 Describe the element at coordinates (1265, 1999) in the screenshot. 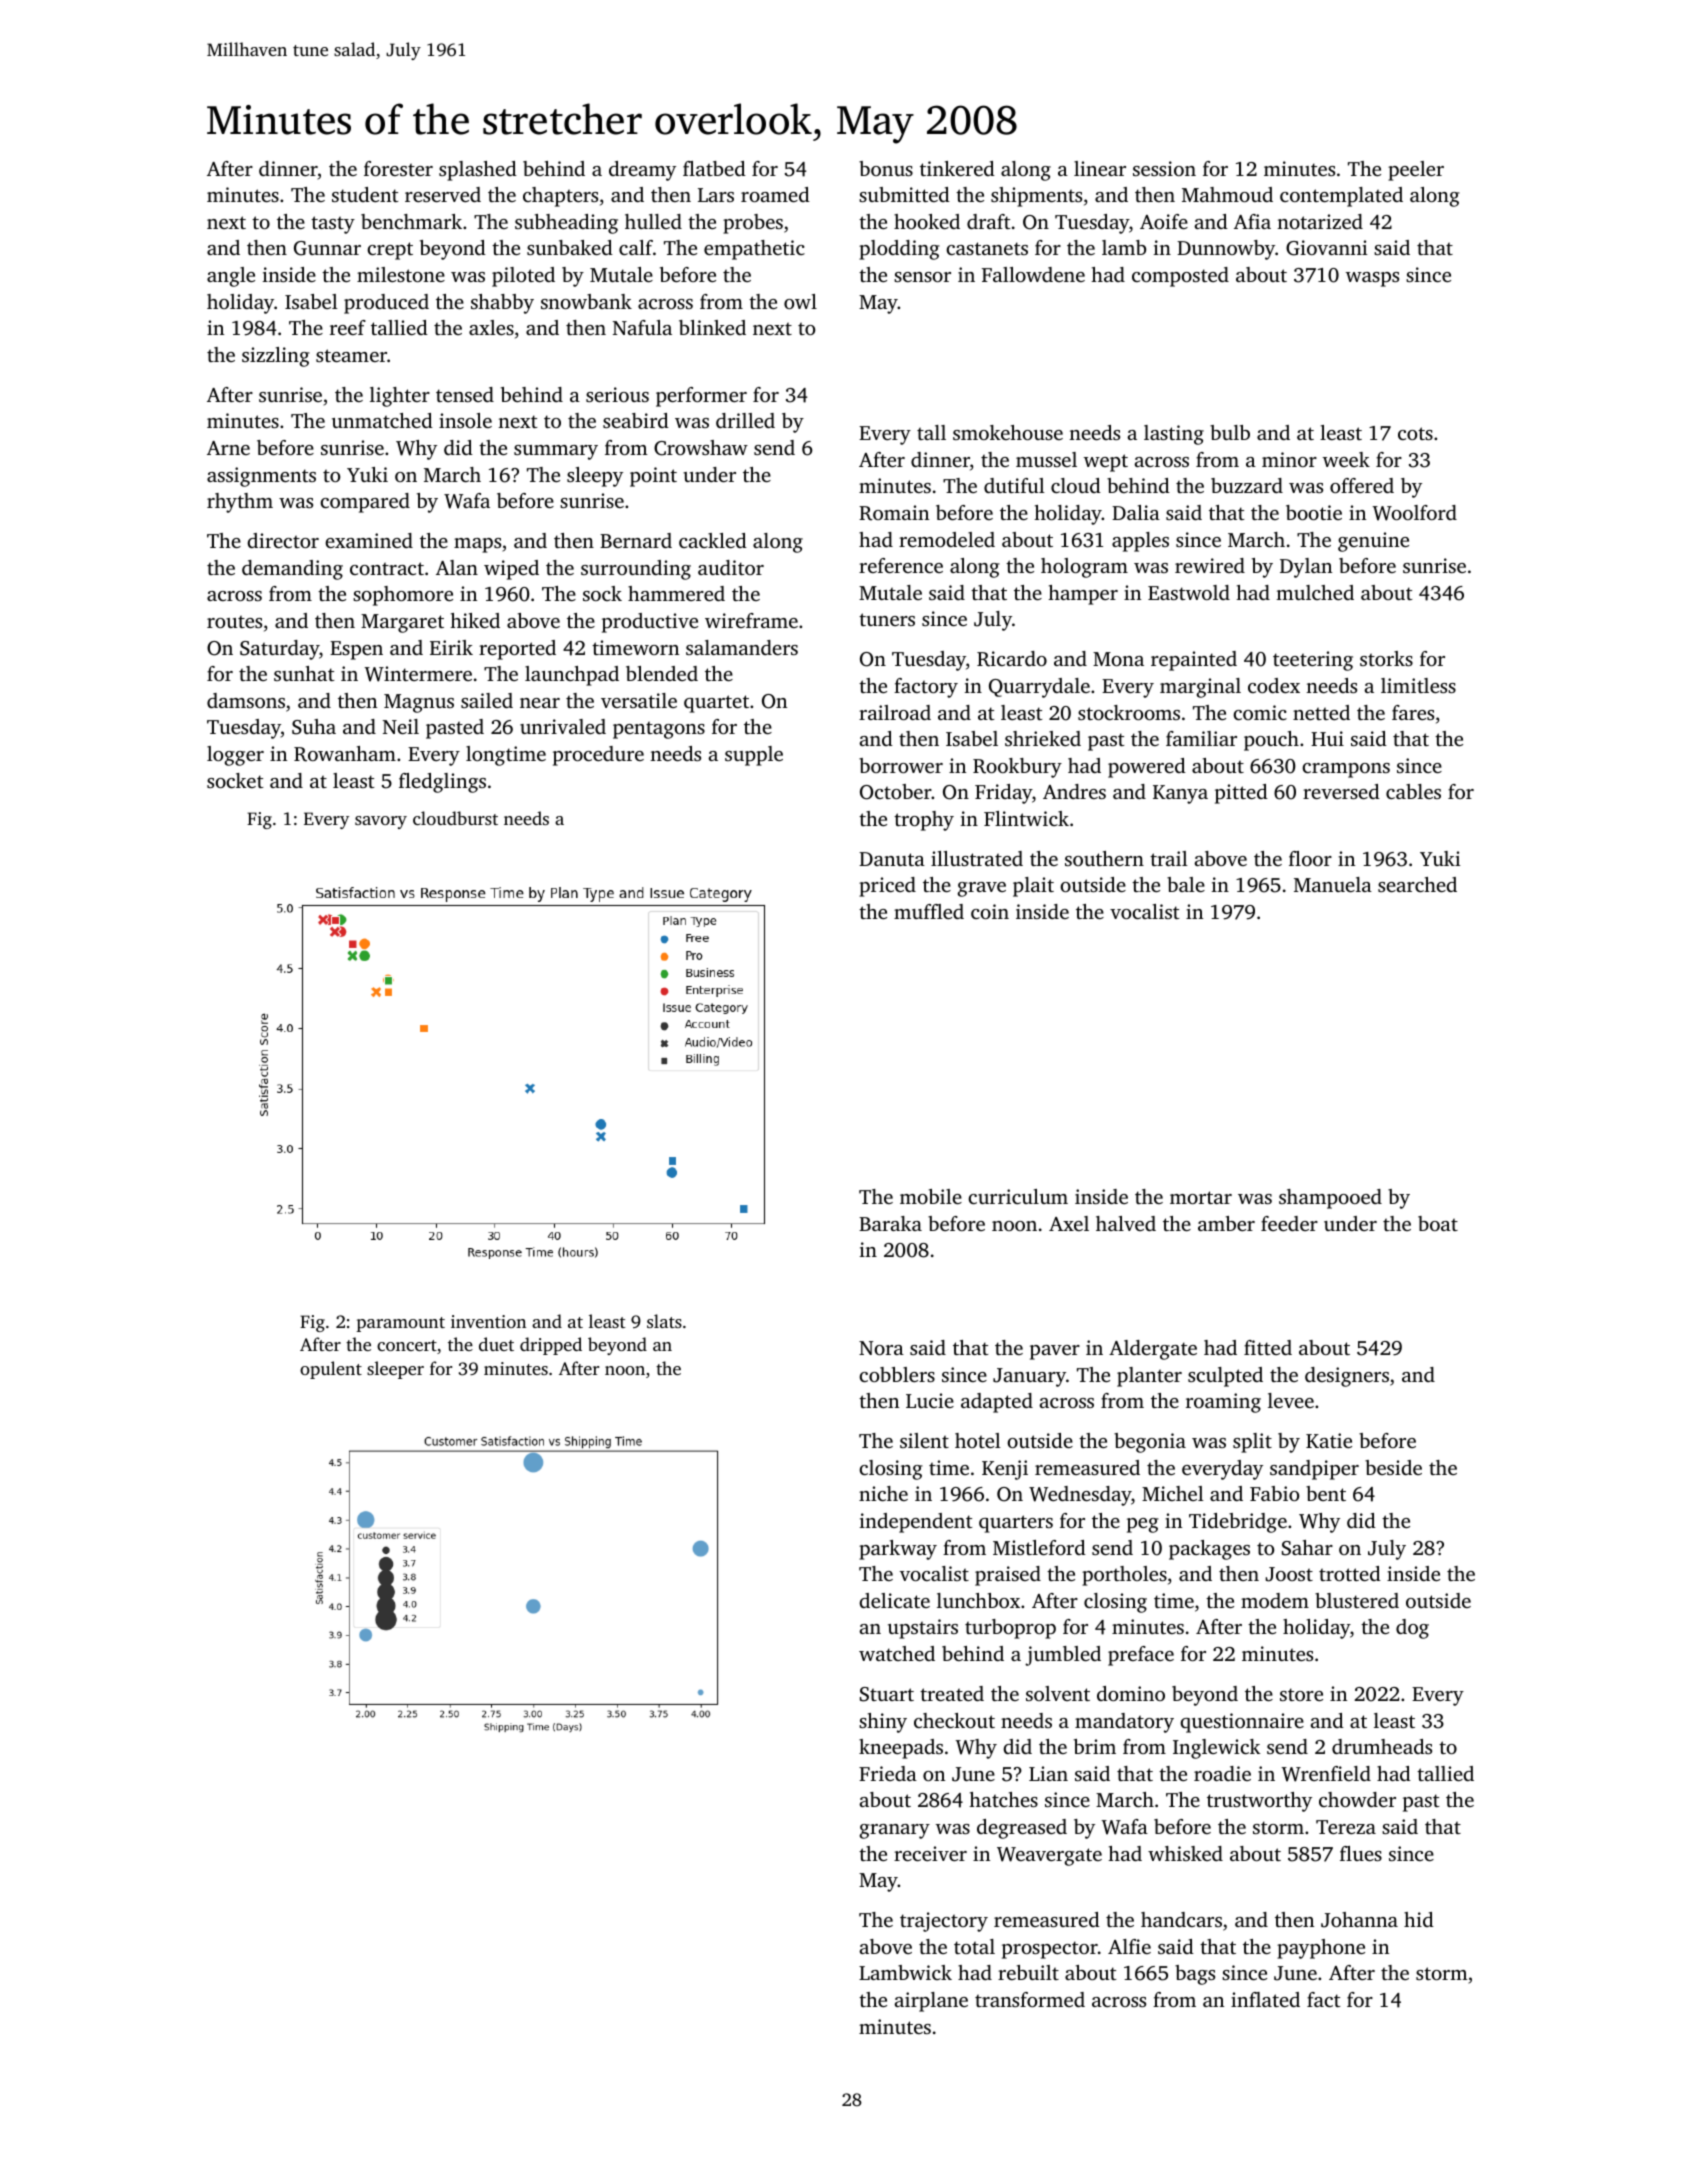

I see `inflated` at that location.
